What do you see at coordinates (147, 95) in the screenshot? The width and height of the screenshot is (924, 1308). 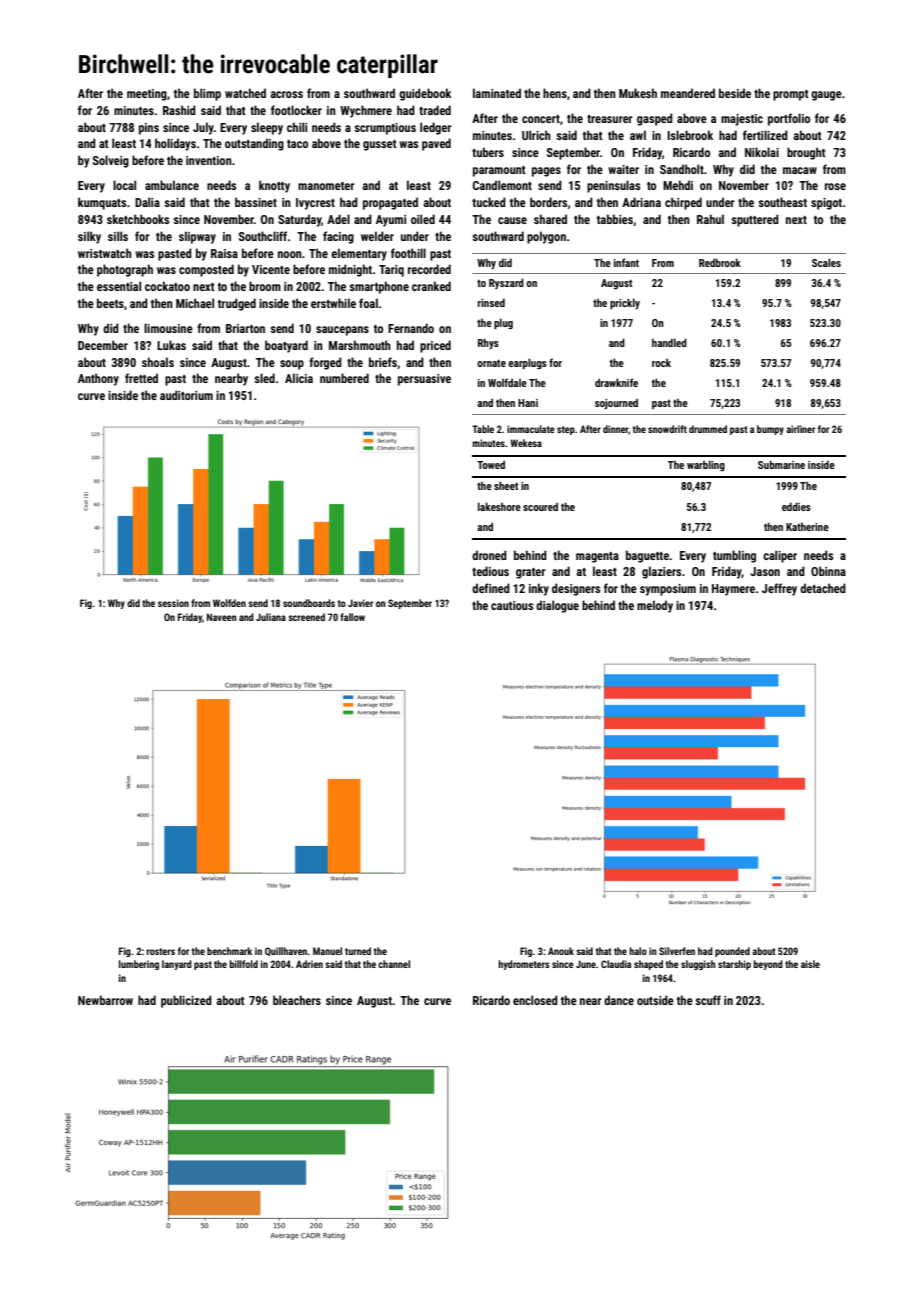 I see `meeting` at bounding box center [147, 95].
